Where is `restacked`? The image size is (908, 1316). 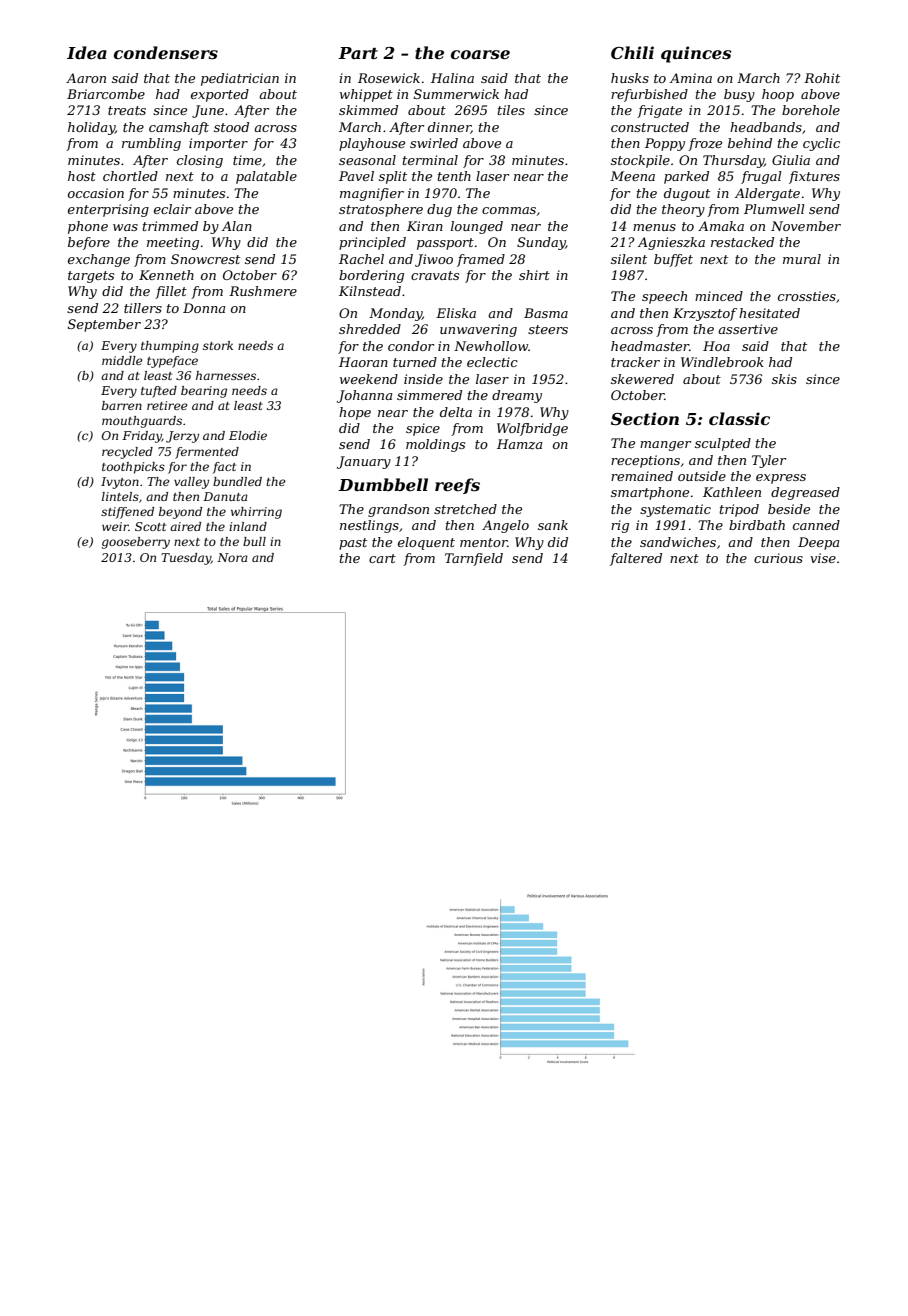 restacked is located at coordinates (742, 242).
